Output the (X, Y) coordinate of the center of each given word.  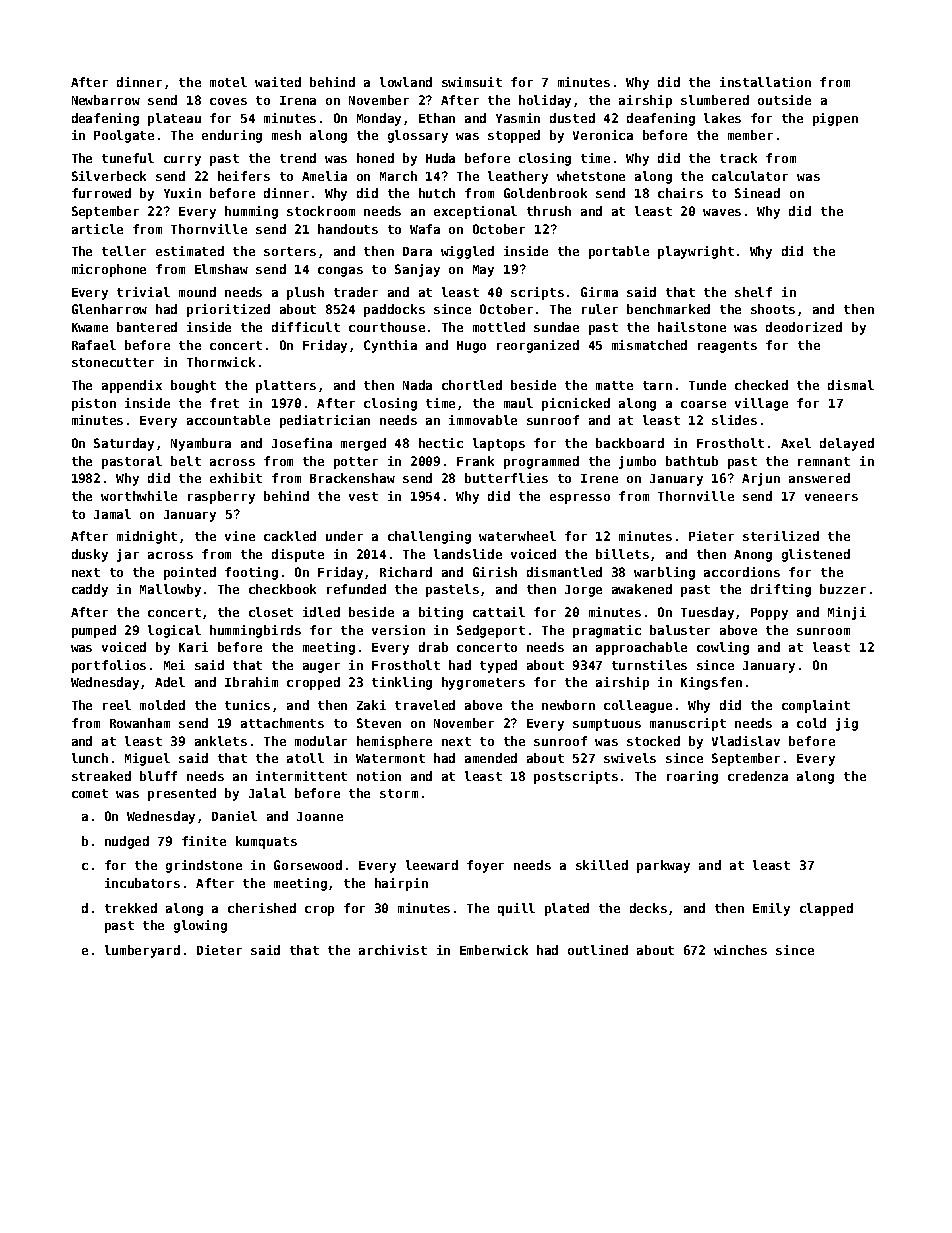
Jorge (583, 591)
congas (340, 272)
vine (240, 536)
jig (847, 724)
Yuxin (182, 193)
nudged (127, 842)
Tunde (707, 385)
